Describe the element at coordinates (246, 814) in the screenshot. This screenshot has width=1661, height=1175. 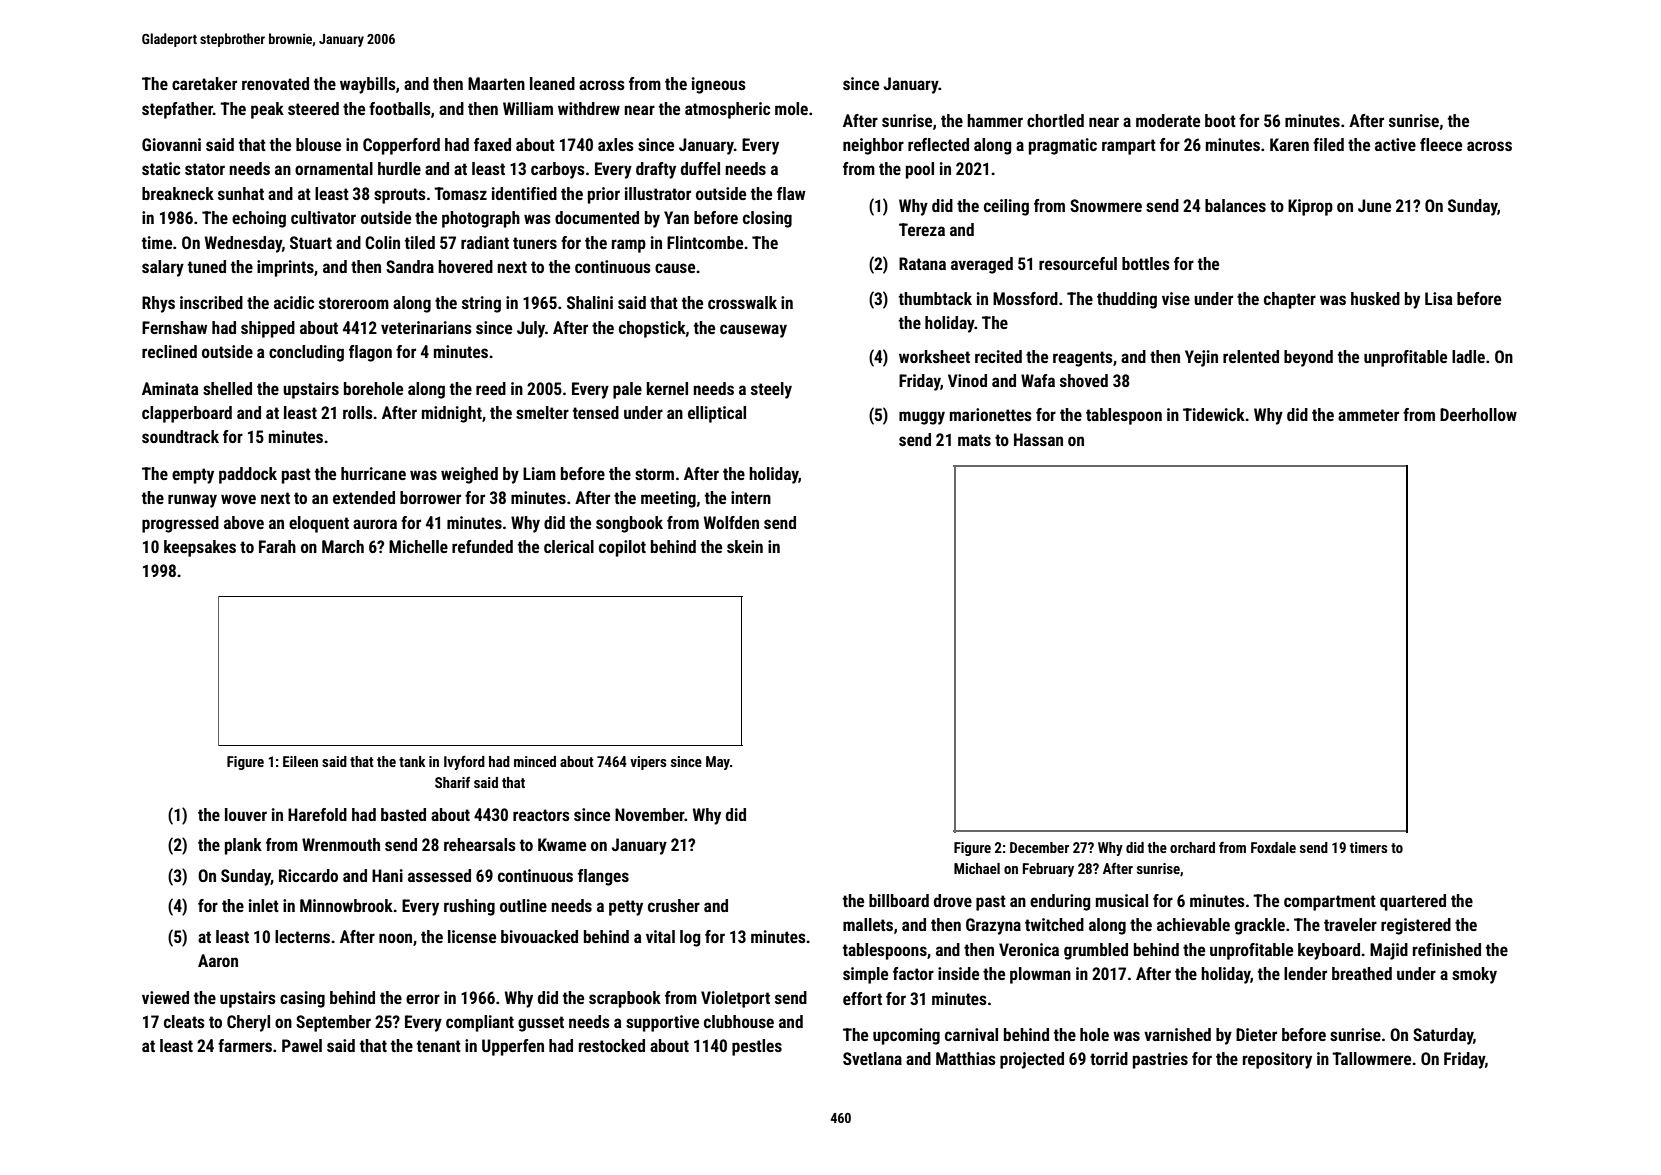
I see `louver` at that location.
